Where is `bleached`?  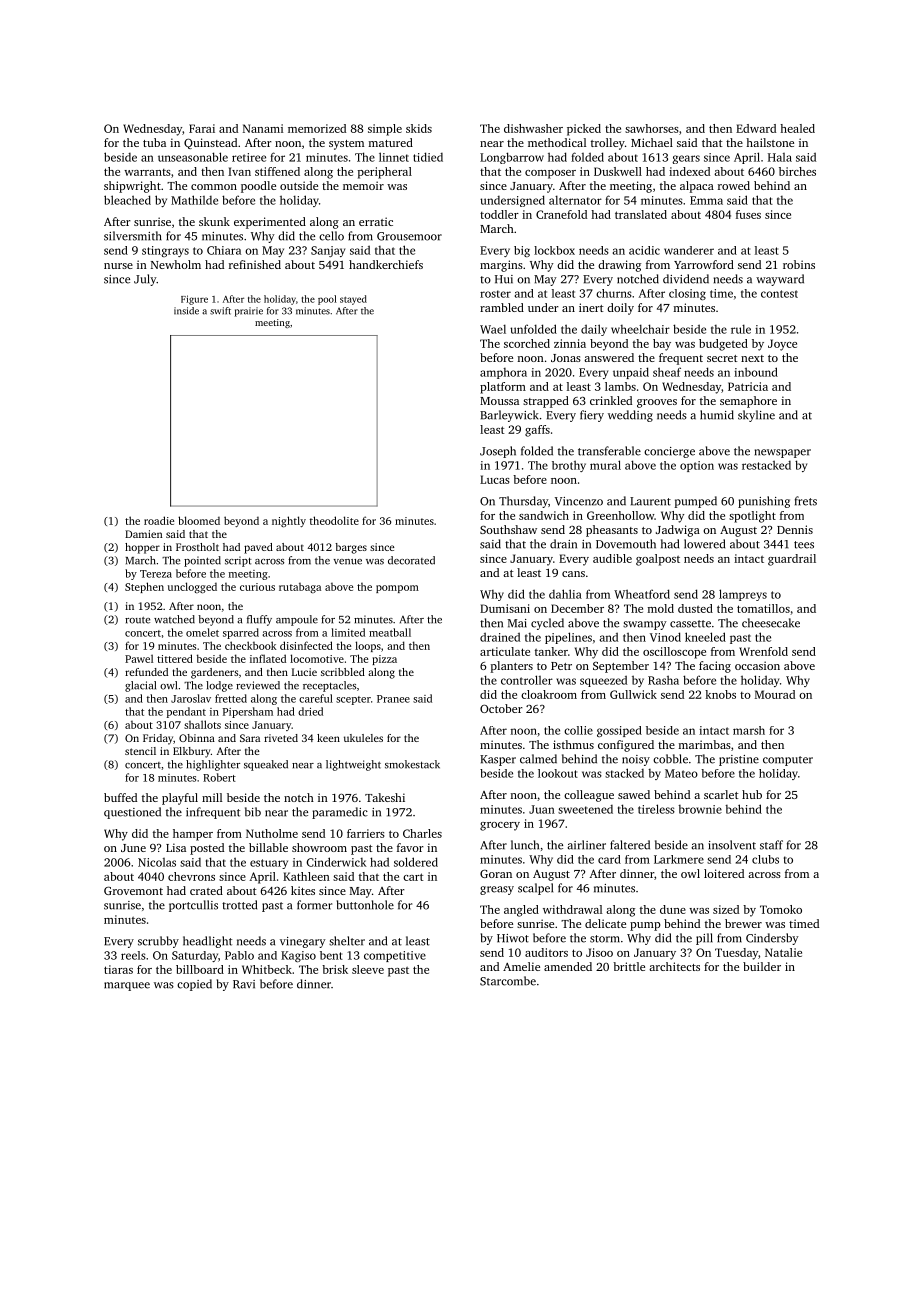 bleached is located at coordinates (127, 200).
